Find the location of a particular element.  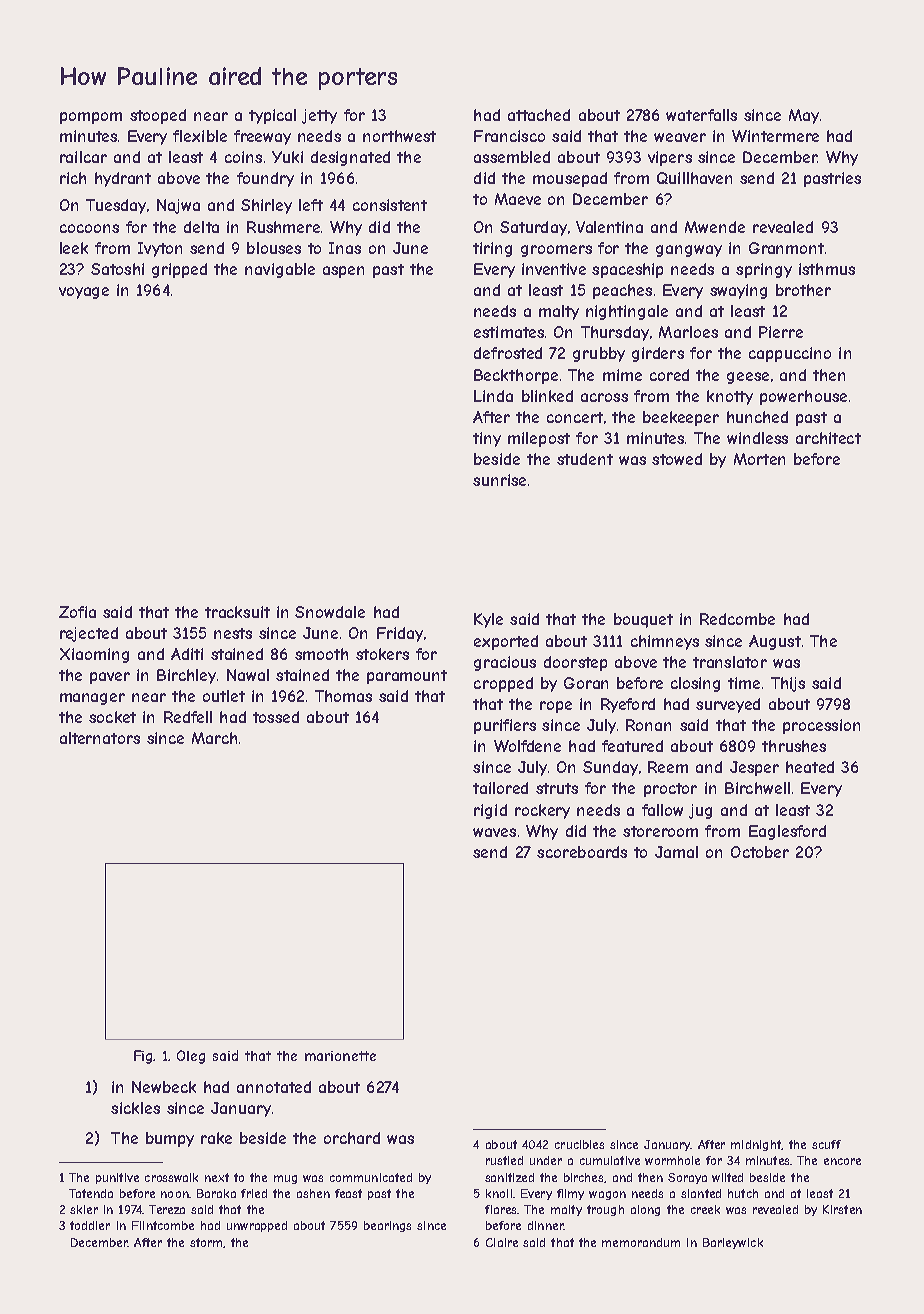

Granmont is located at coordinates (786, 248).
